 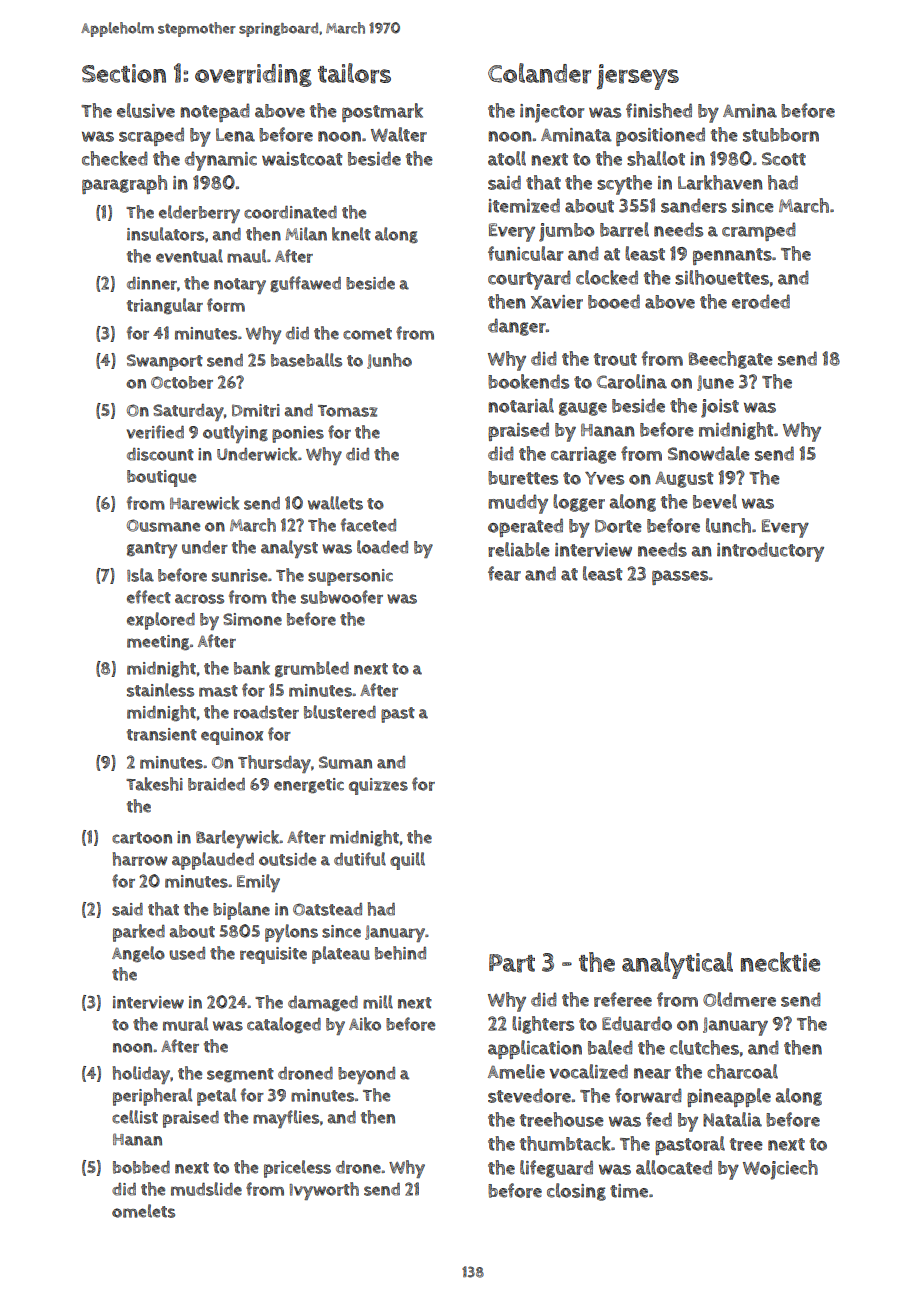 What do you see at coordinates (781, 135) in the screenshot?
I see `stubborn` at bounding box center [781, 135].
